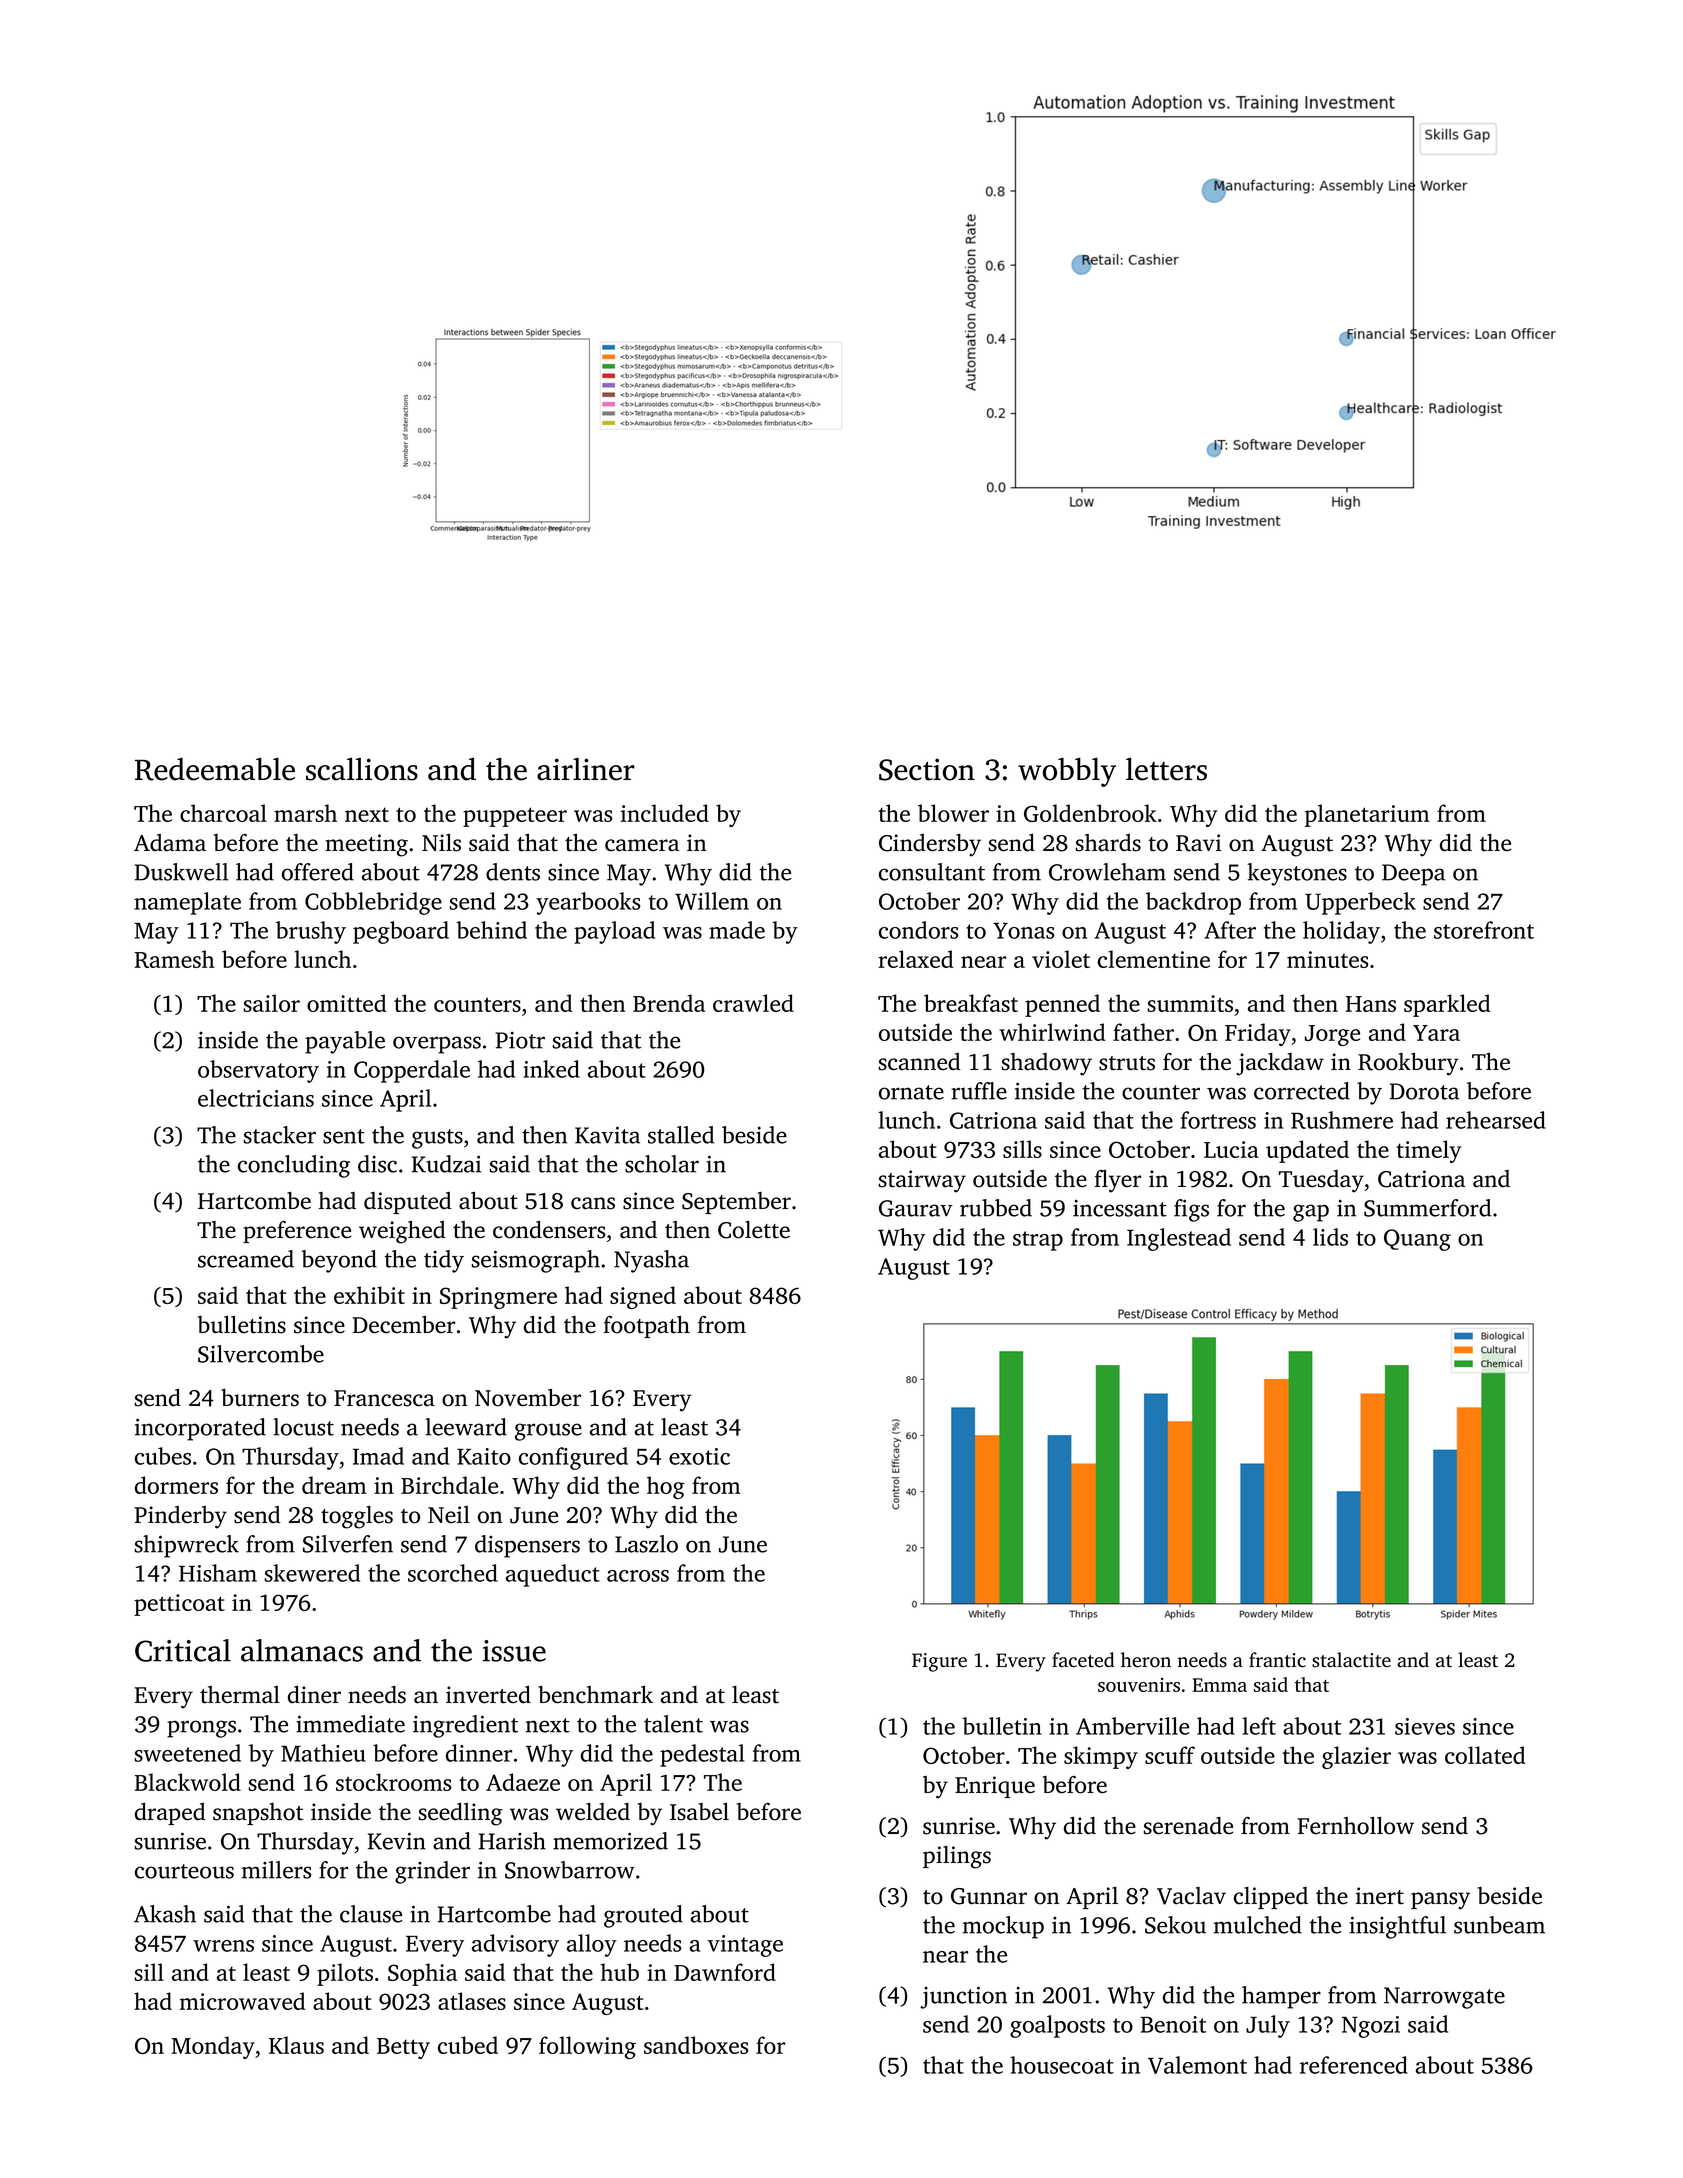  Describe the element at coordinates (922, 1181) in the screenshot. I see `stairway` at that location.
